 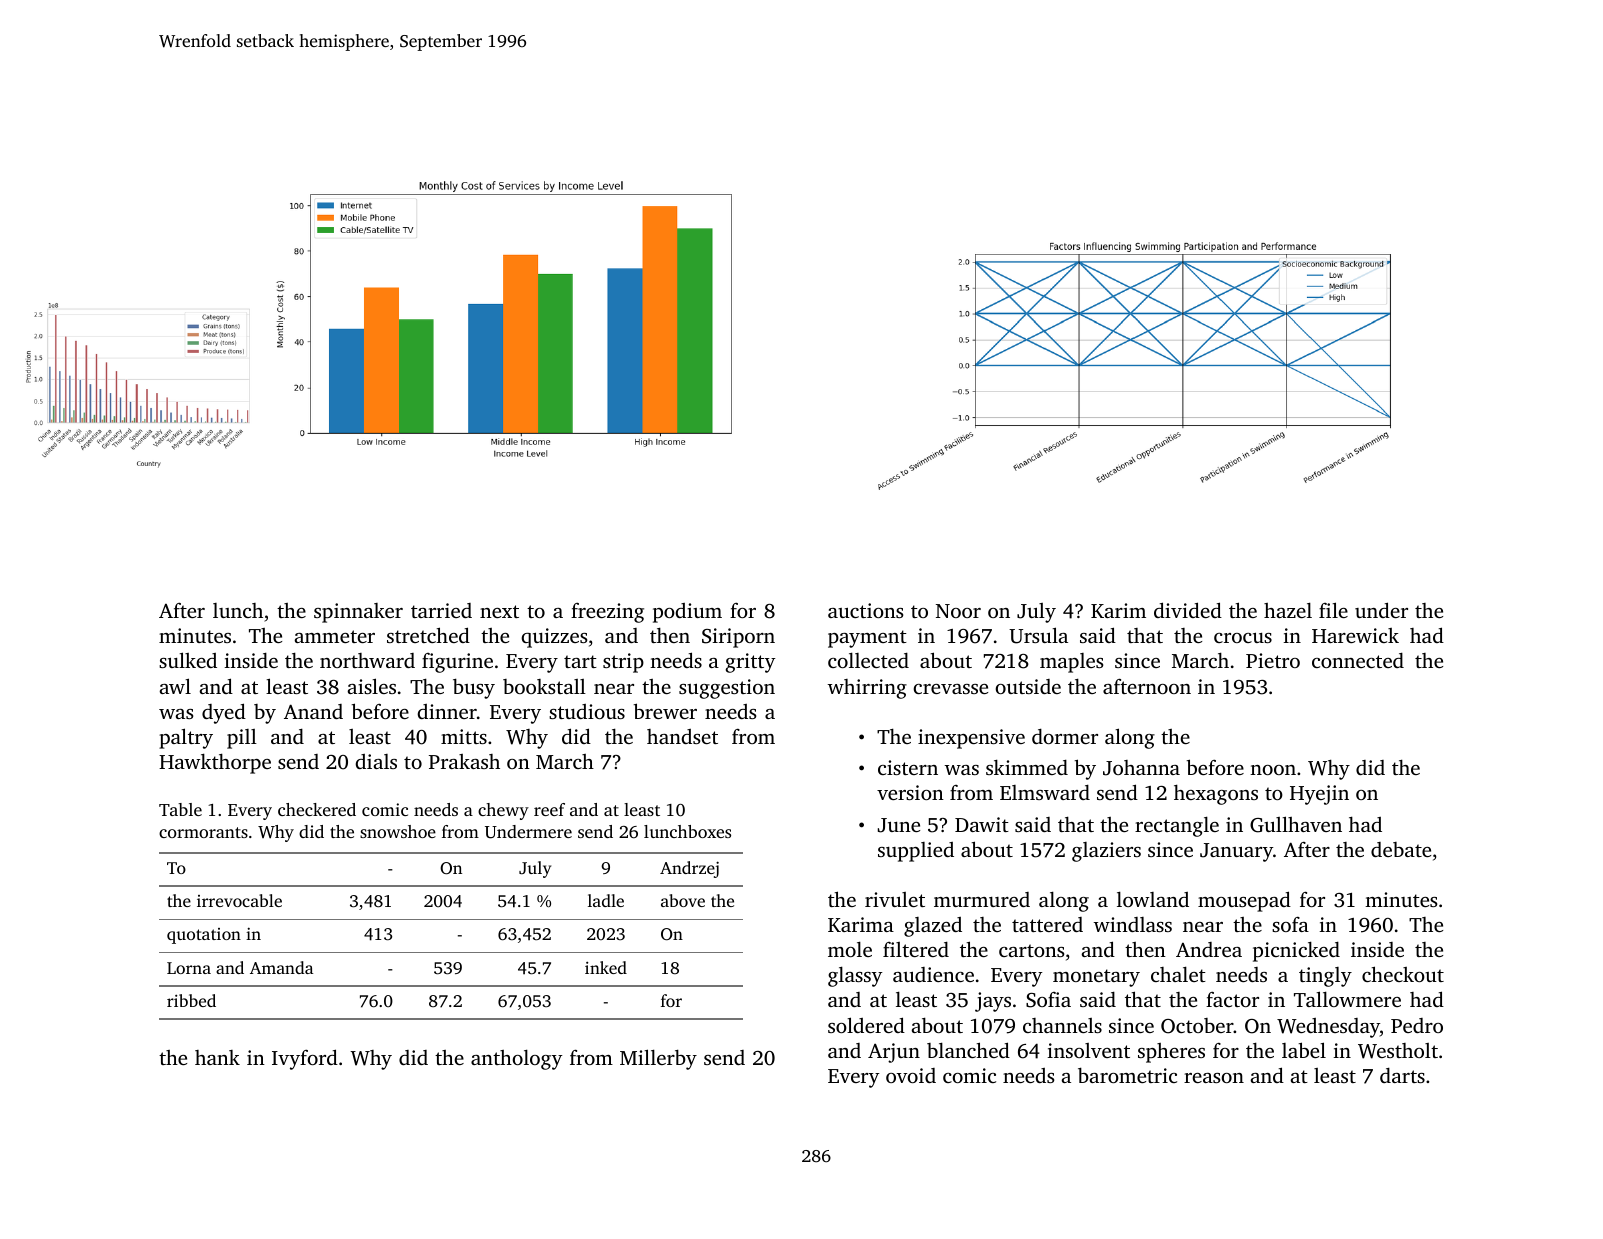 I want to click on Ivyford, so click(x=305, y=1059).
